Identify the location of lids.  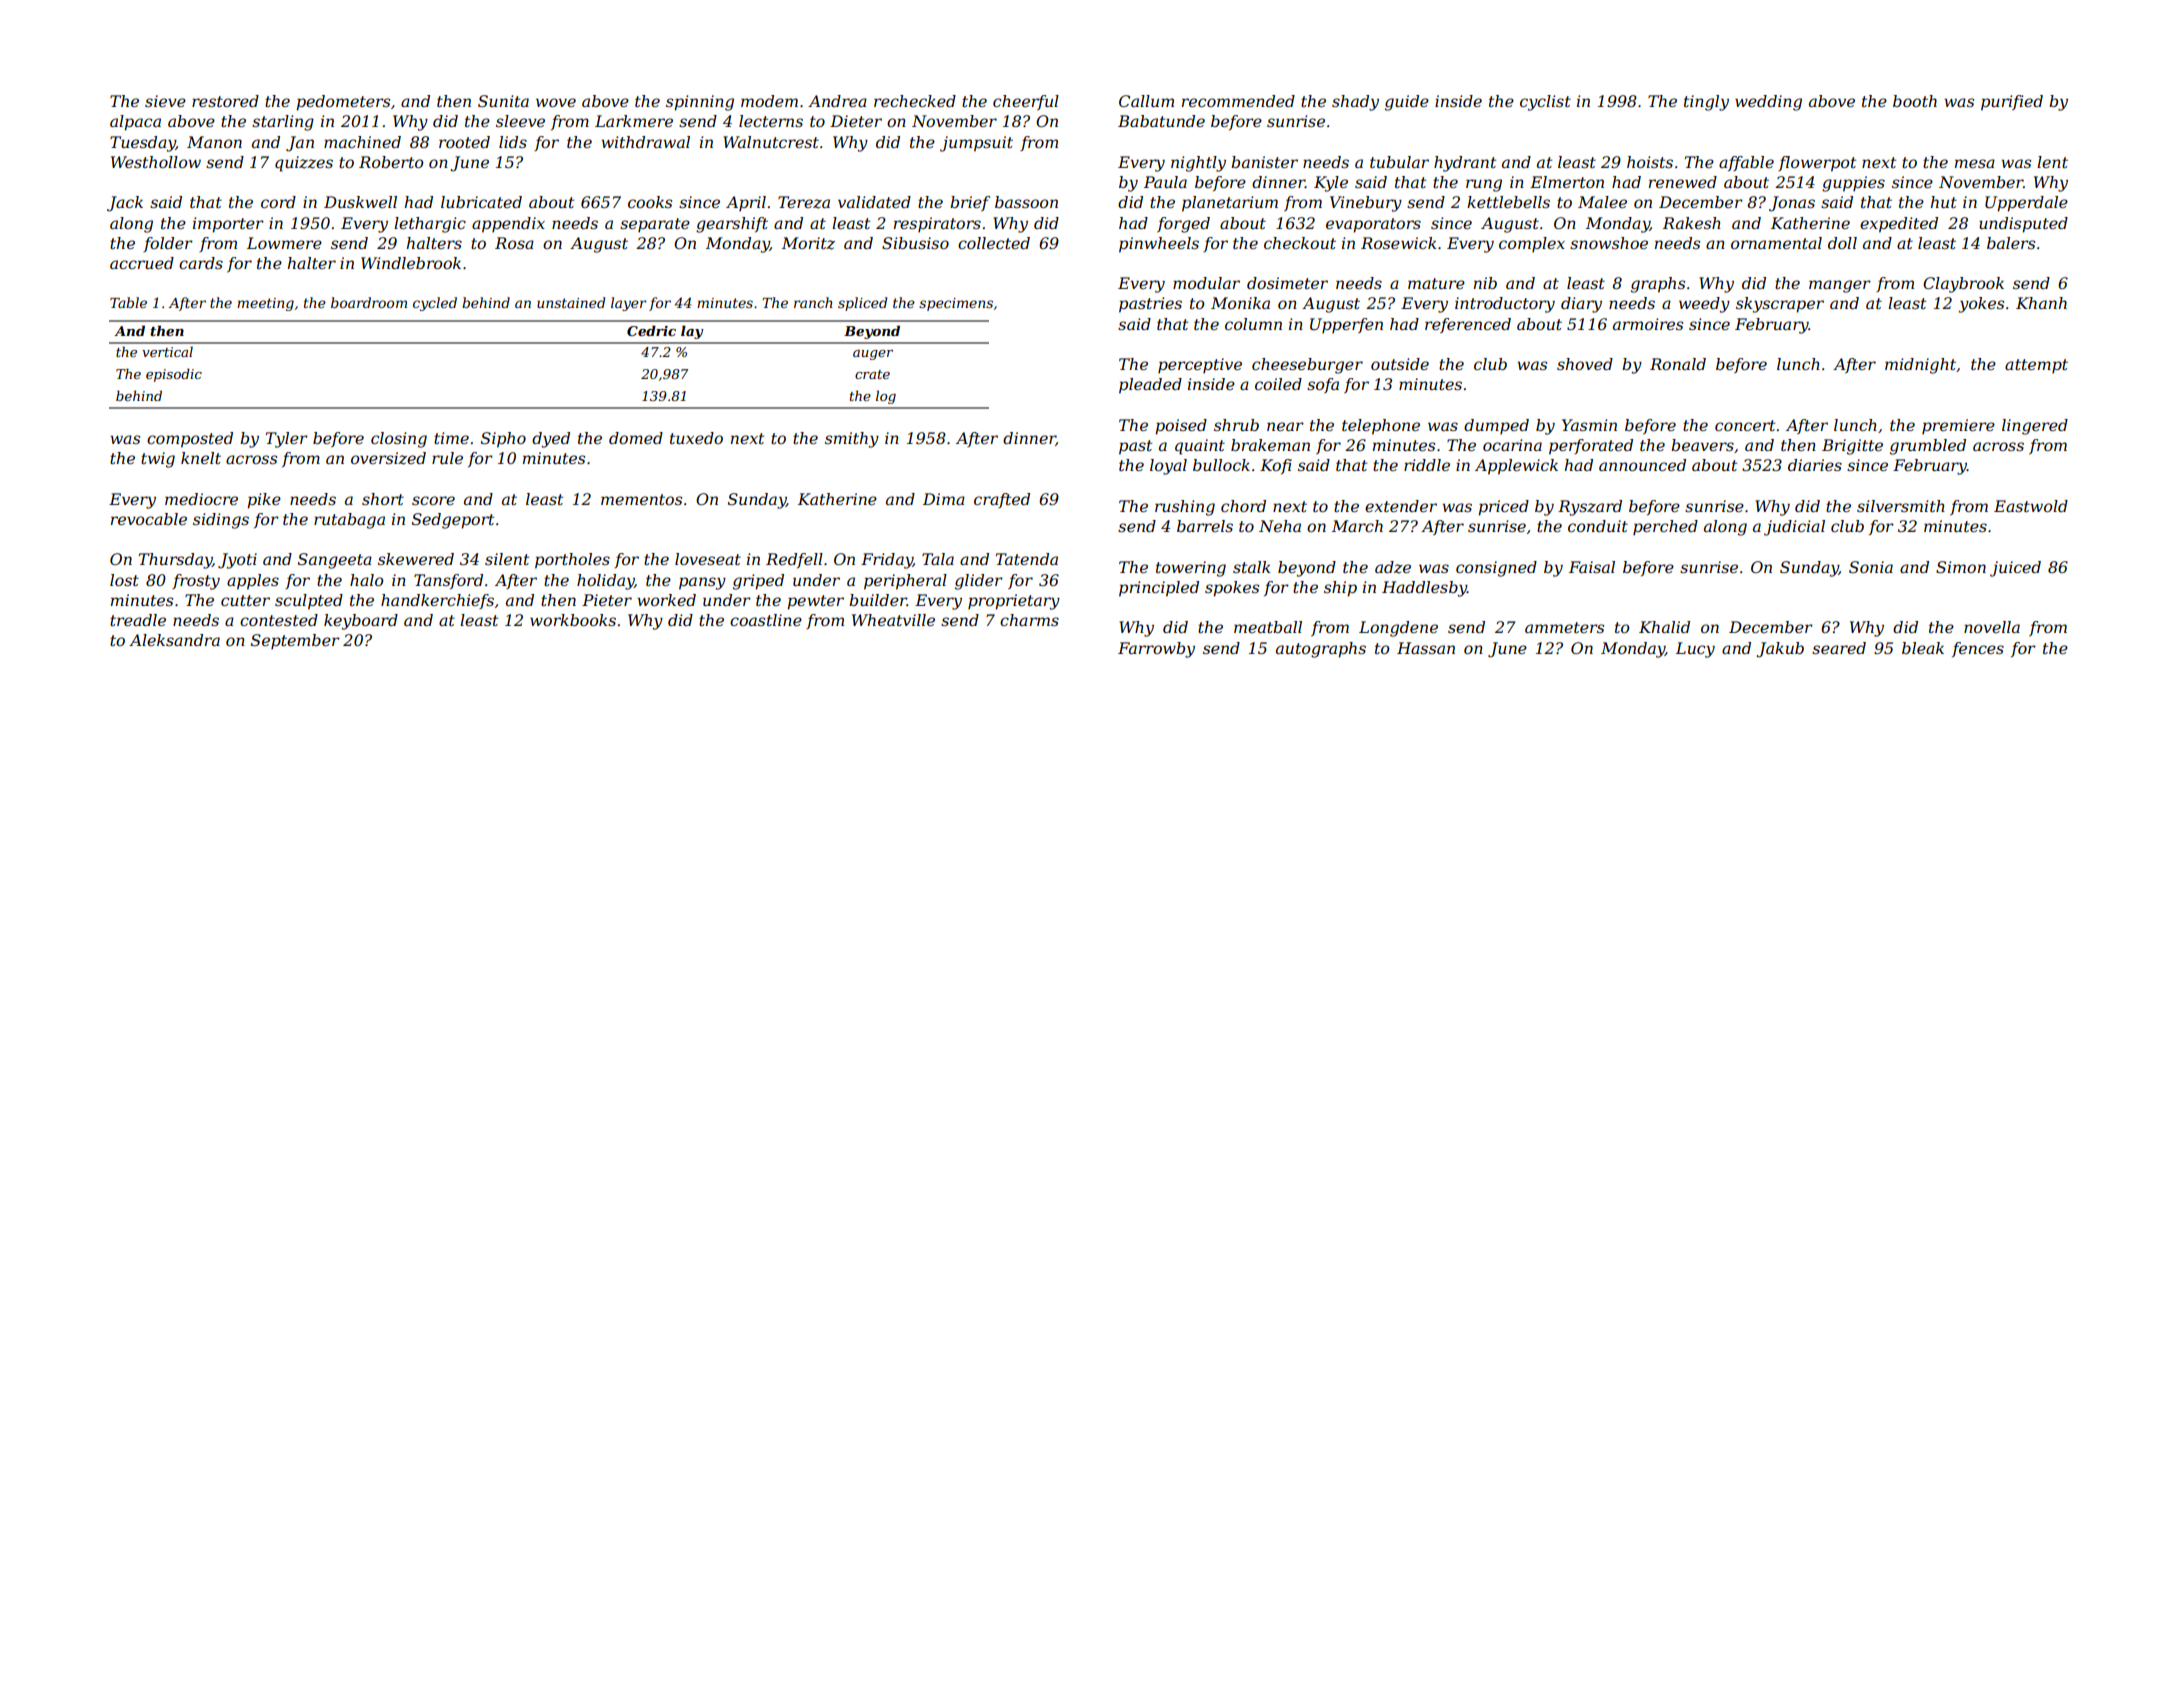
(513, 142).
